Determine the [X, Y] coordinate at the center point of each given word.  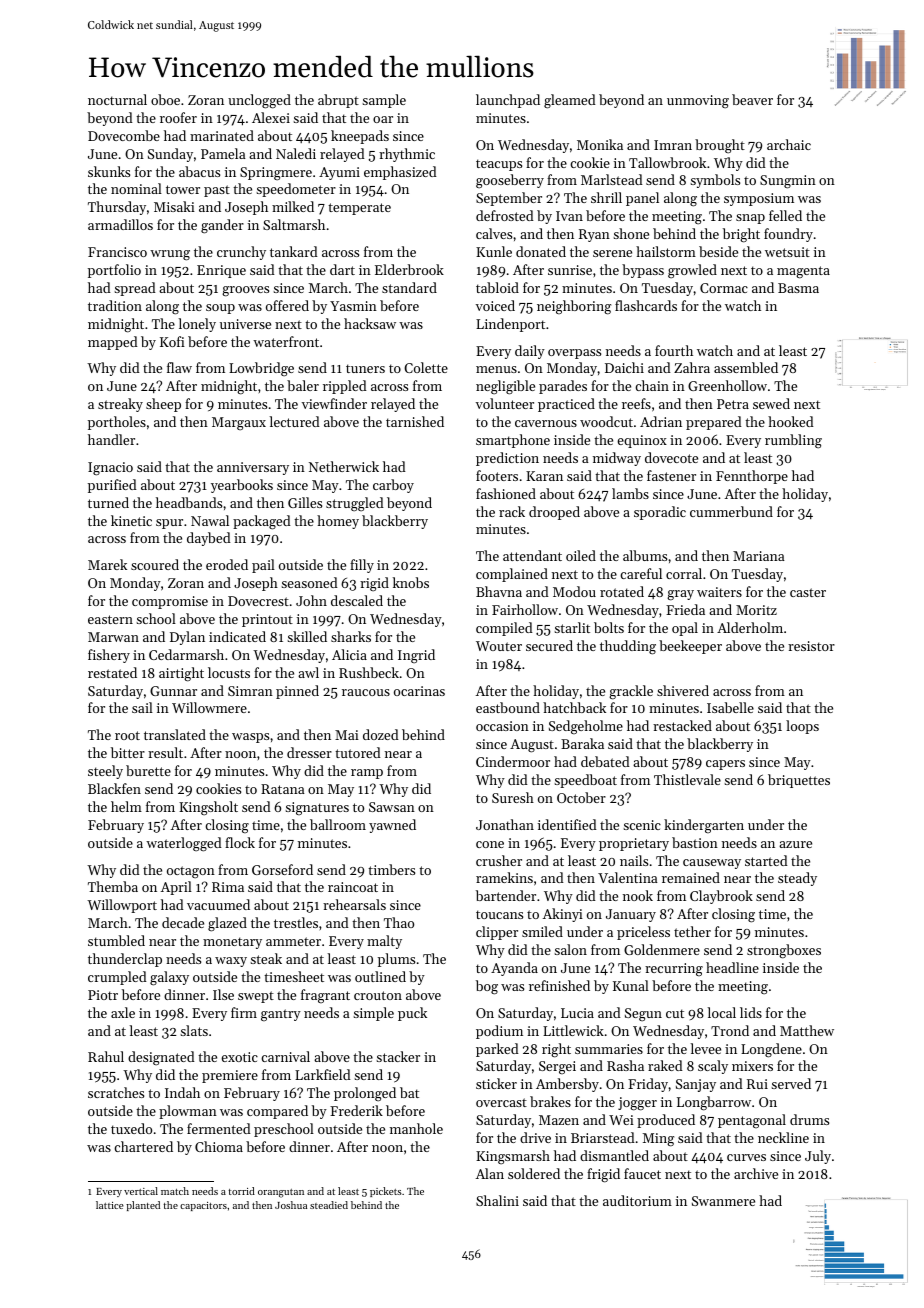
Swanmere [723, 1201]
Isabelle [730, 707]
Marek [107, 564]
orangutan [281, 1193]
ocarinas [419, 691]
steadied [329, 1205]
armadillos [120, 224]
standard [409, 287]
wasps [250, 738]
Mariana [759, 556]
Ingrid [416, 656]
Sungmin [788, 182]
